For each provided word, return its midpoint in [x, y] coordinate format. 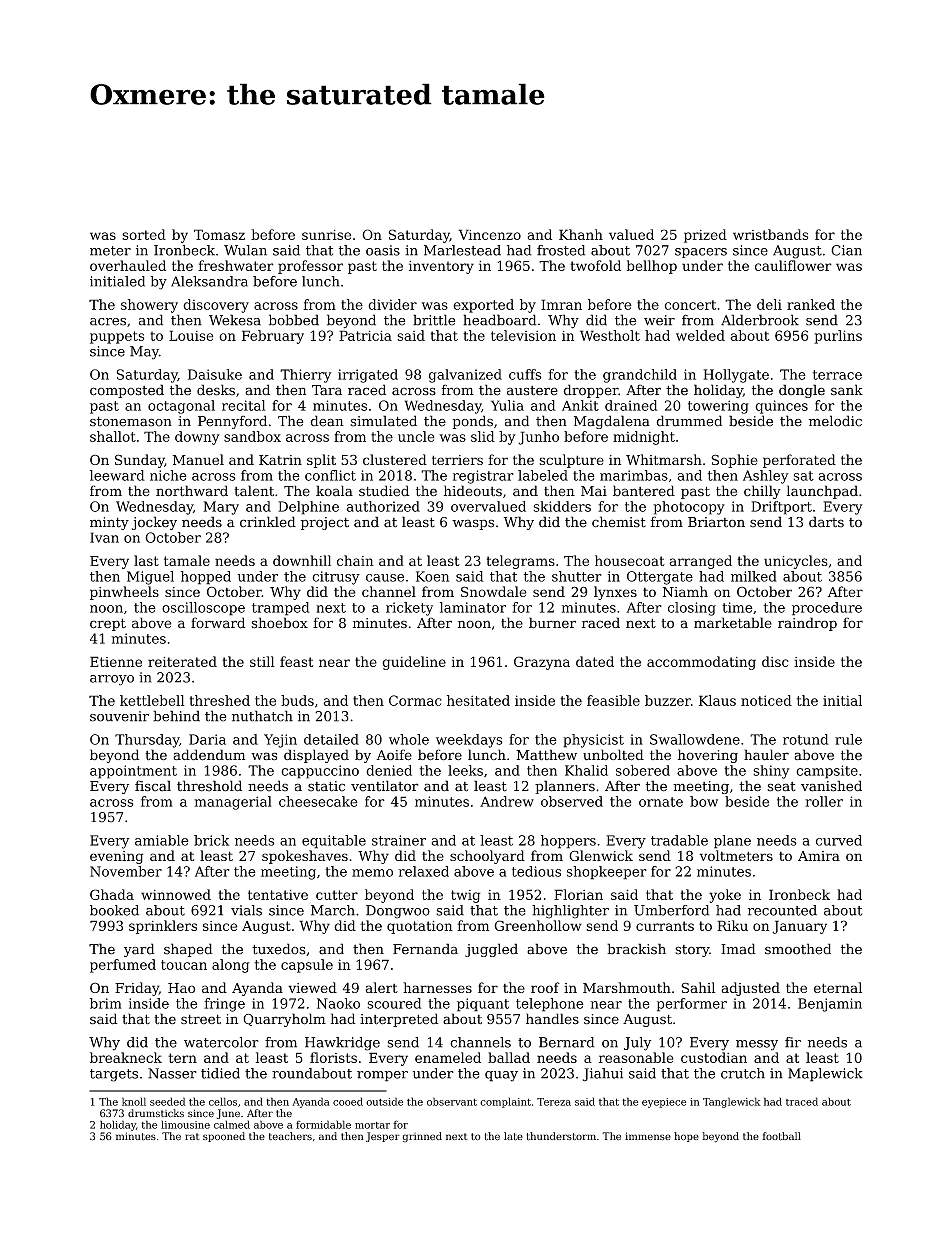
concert [690, 305]
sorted [144, 234]
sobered [643, 770]
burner [552, 623]
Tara [327, 390]
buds [297, 700]
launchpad [822, 492]
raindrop [807, 624]
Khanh [581, 234]
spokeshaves [305, 857]
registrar [483, 477]
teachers [290, 1136]
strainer [399, 840]
